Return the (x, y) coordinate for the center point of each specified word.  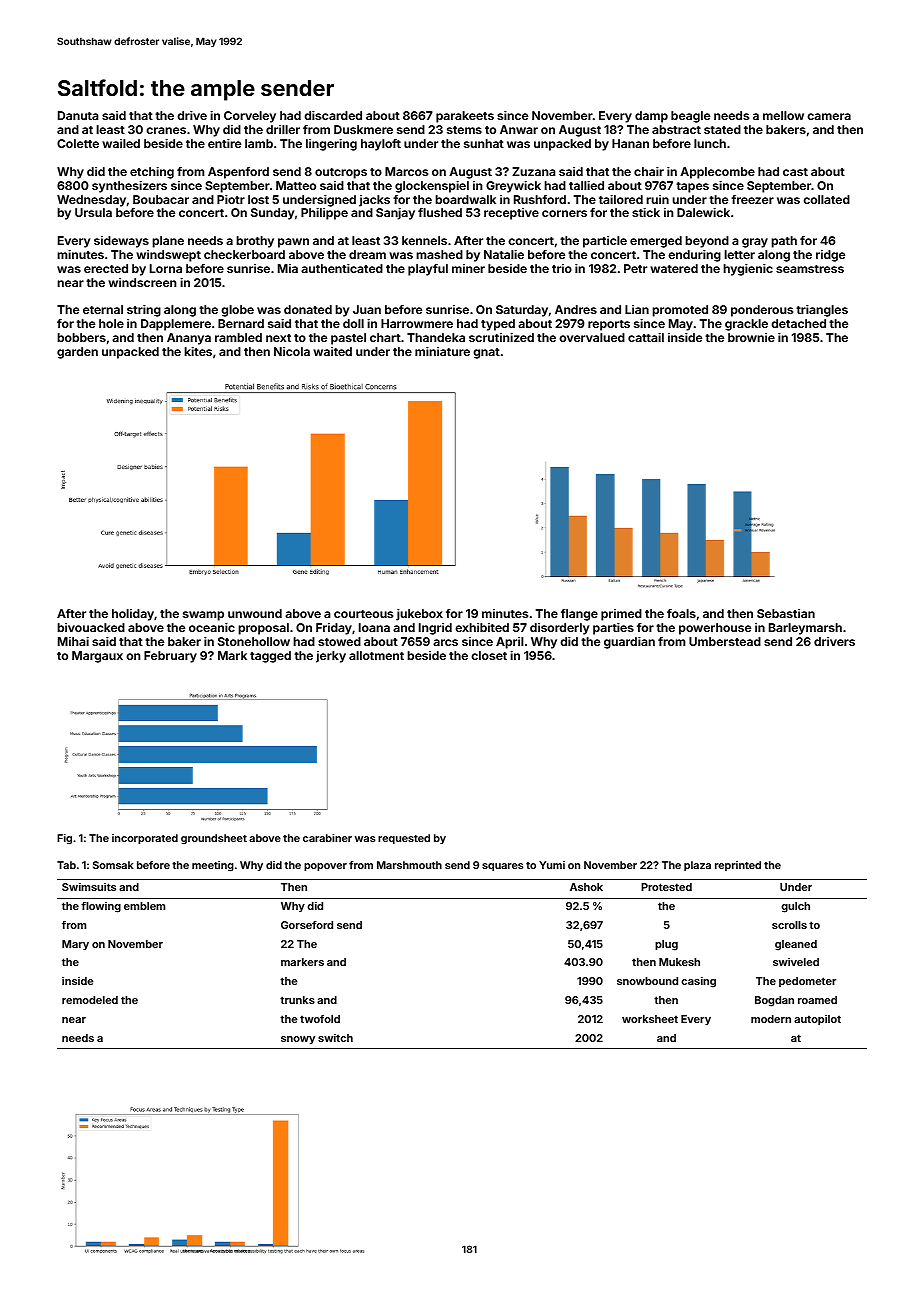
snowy (298, 1040)
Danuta (78, 115)
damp (651, 117)
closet (489, 655)
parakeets (465, 117)
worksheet (650, 1019)
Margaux (97, 657)
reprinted (738, 866)
